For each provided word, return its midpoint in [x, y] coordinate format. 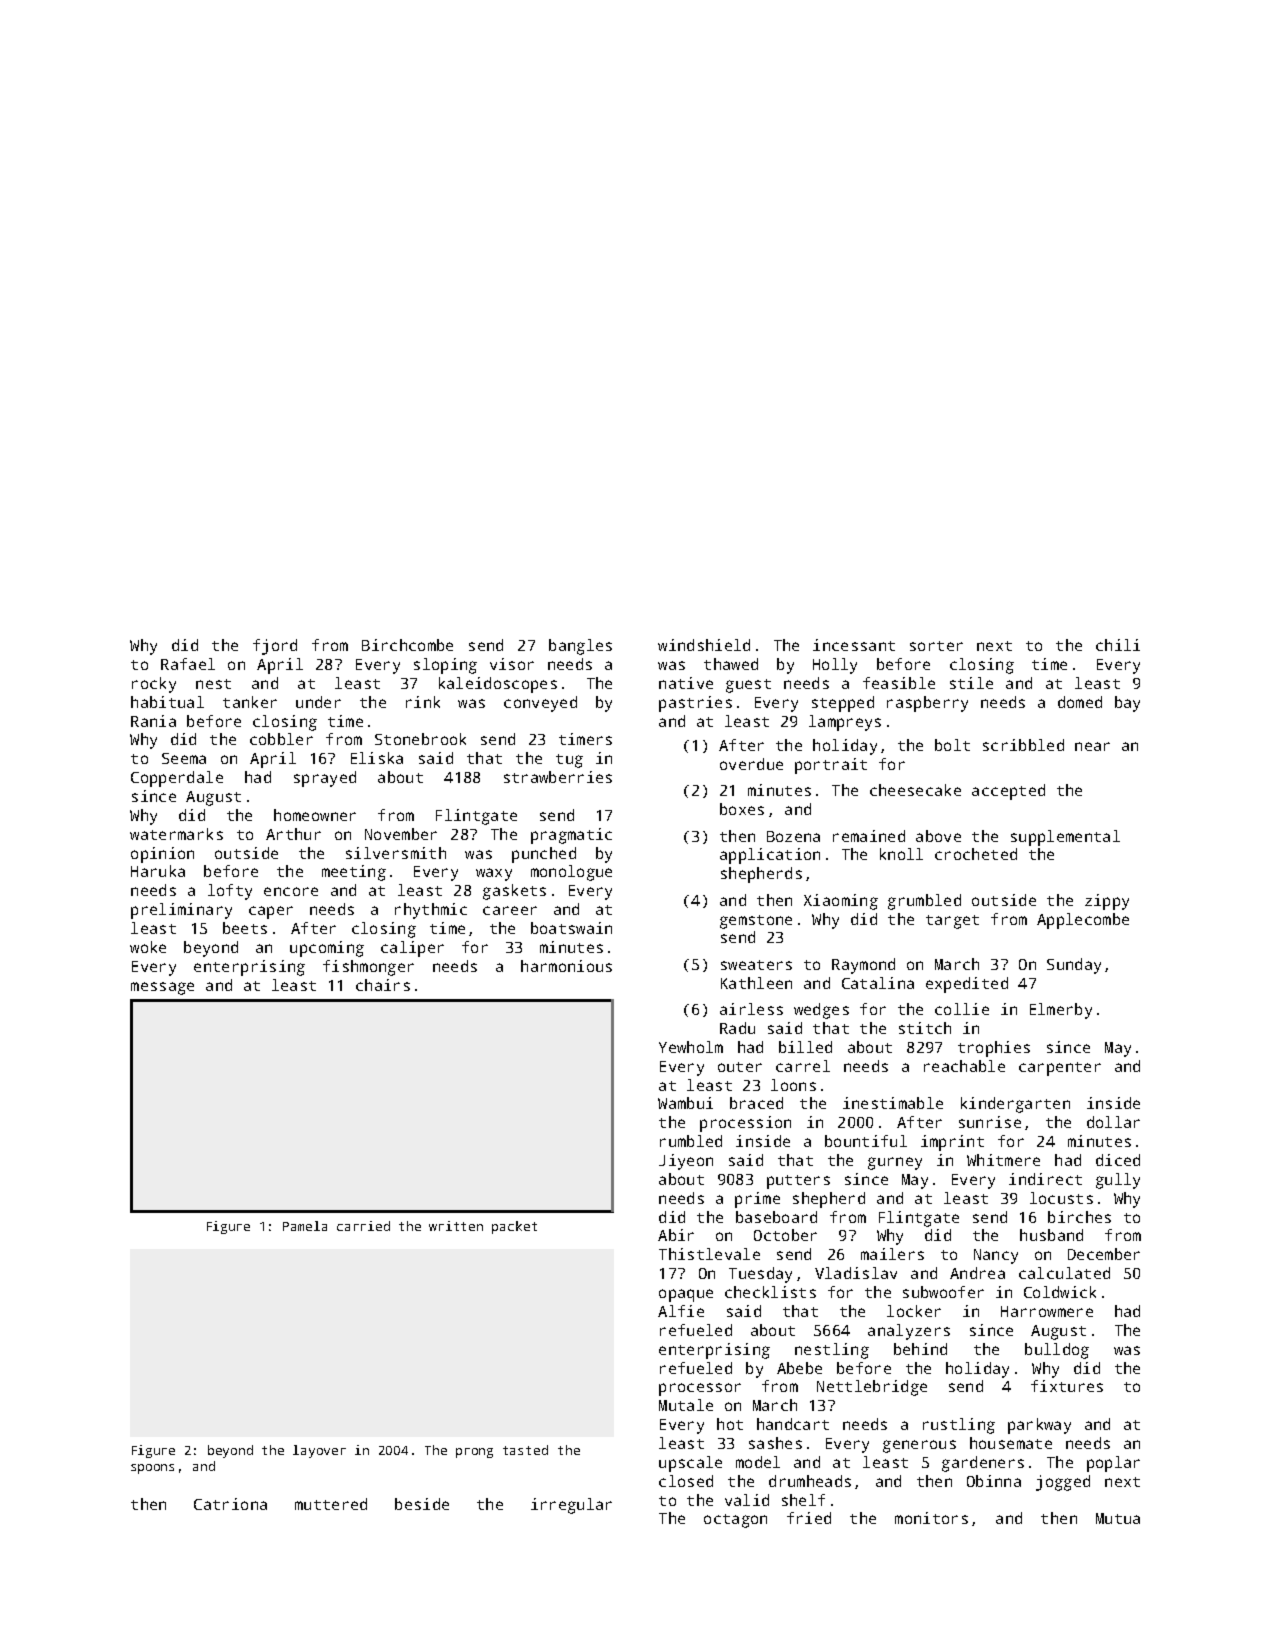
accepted [1008, 792]
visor [512, 664]
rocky [154, 685]
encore [291, 891]
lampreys [845, 723]
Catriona [230, 1504]
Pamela [305, 1226]
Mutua [1118, 1518]
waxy [494, 874]
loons [793, 1085]
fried [809, 1518]
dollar [1113, 1122]
